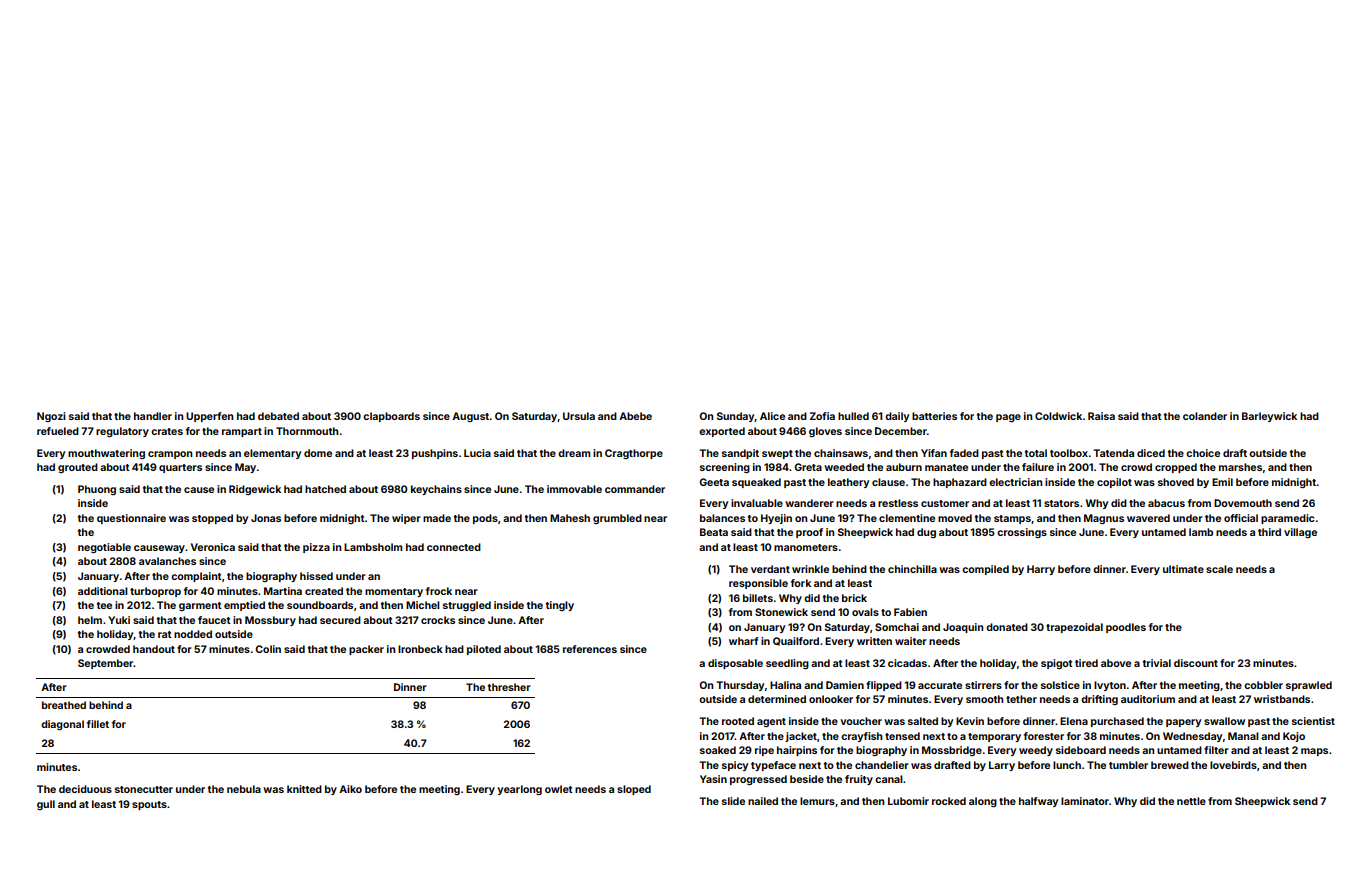 The image size is (1372, 887). I want to click on billets, so click(758, 598).
